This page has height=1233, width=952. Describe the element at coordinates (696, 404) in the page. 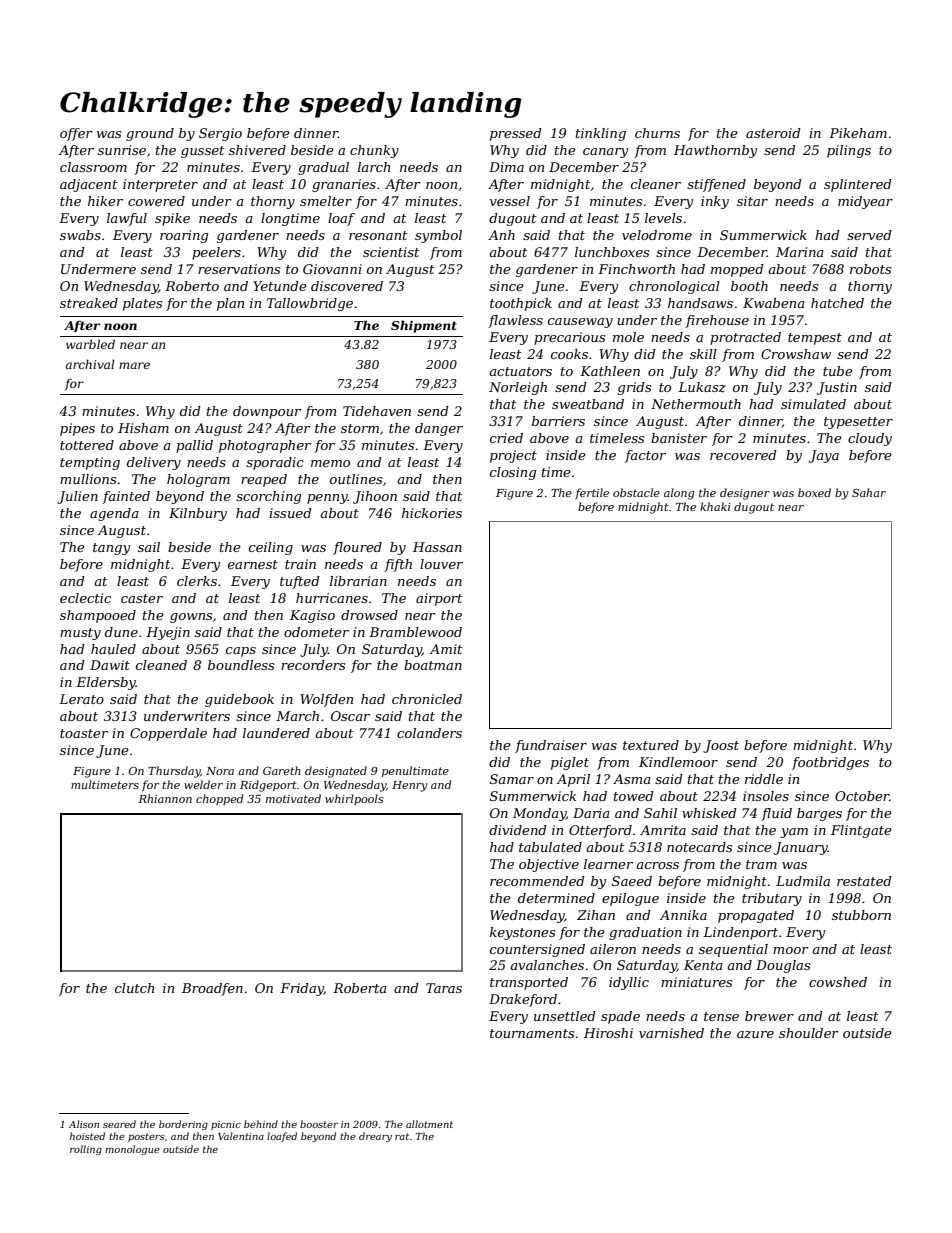

I see `Nethermouth` at that location.
